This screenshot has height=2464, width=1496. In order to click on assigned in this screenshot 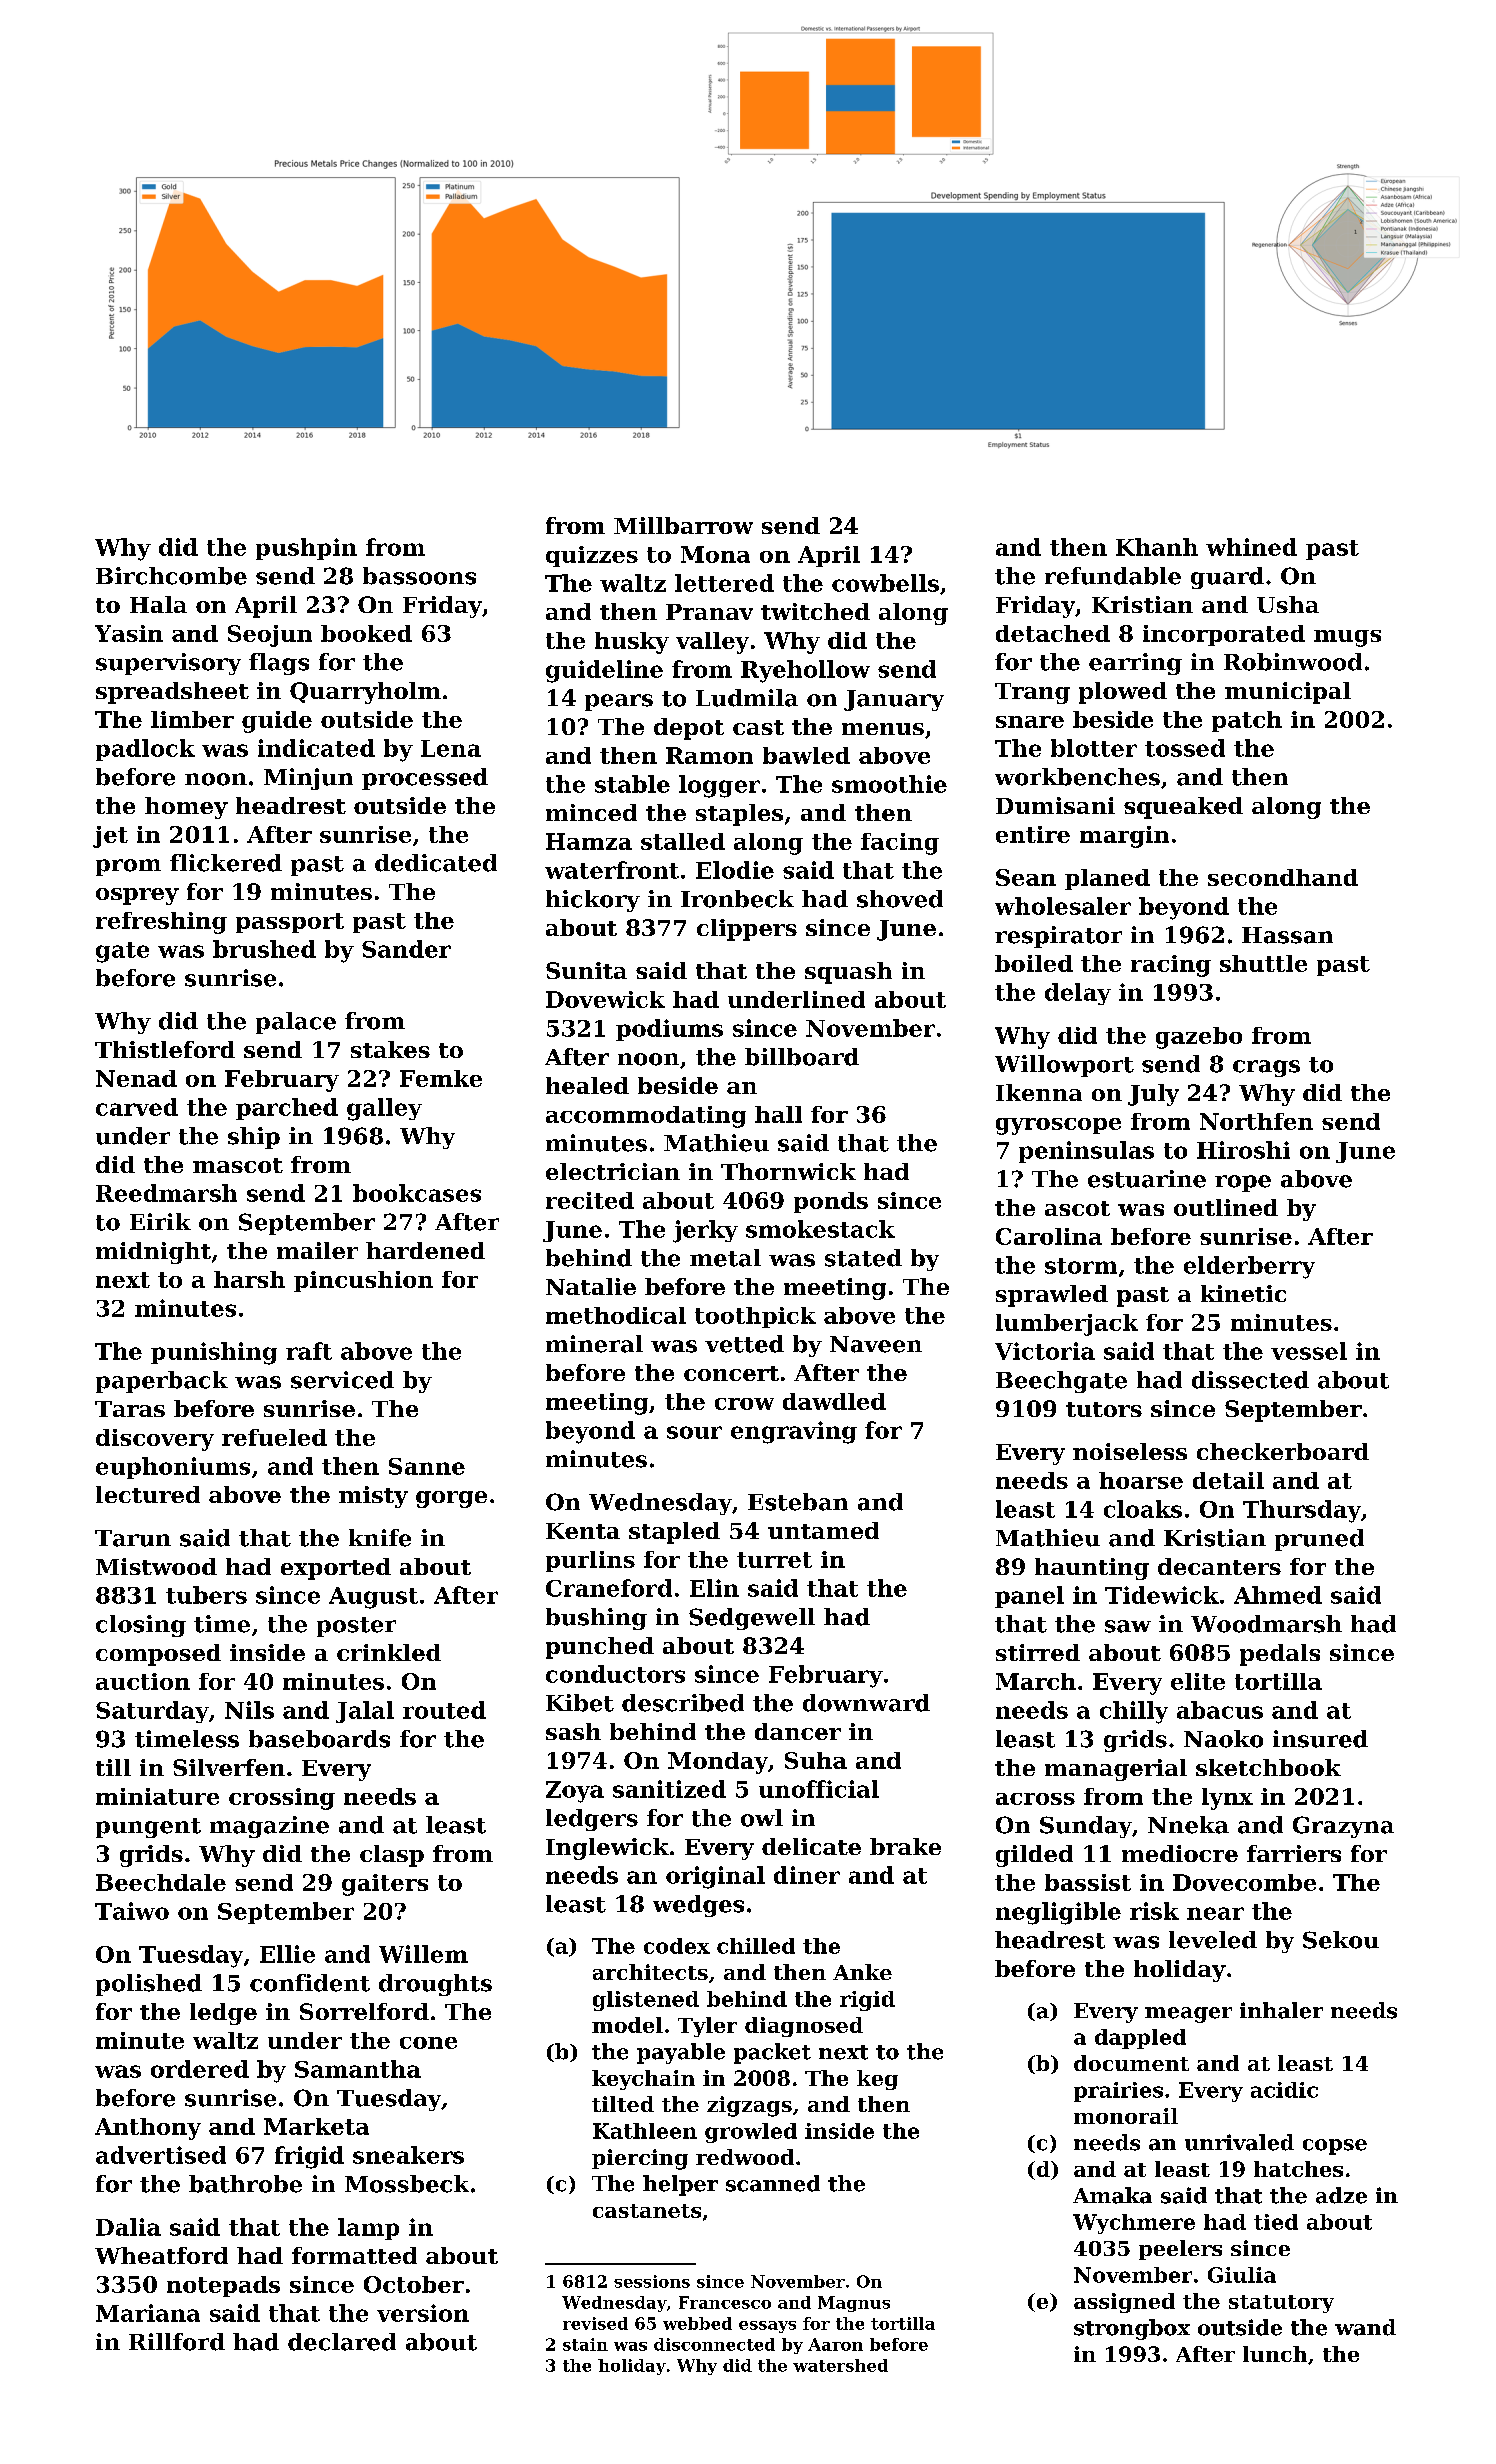, I will do `click(1124, 2303)`.
